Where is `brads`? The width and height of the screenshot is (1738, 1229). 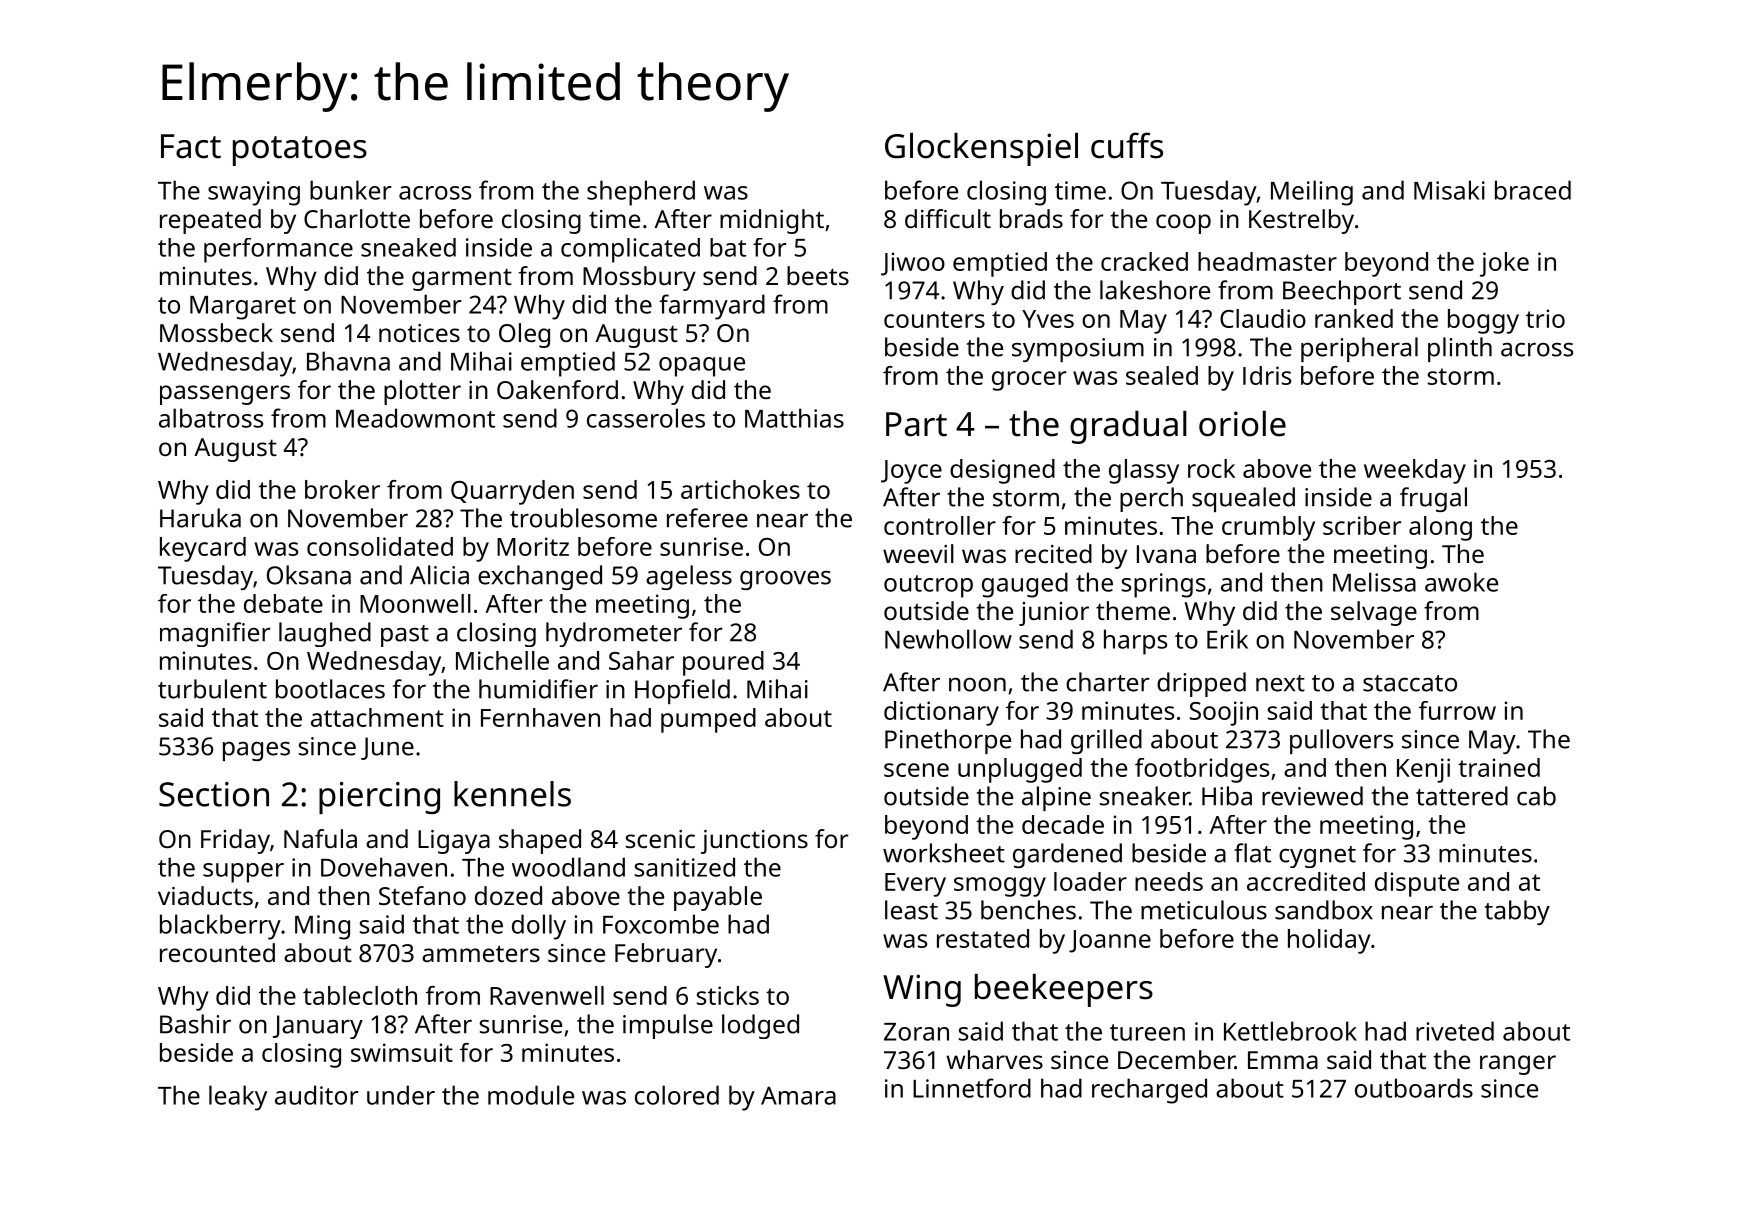 brads is located at coordinates (1031, 218).
